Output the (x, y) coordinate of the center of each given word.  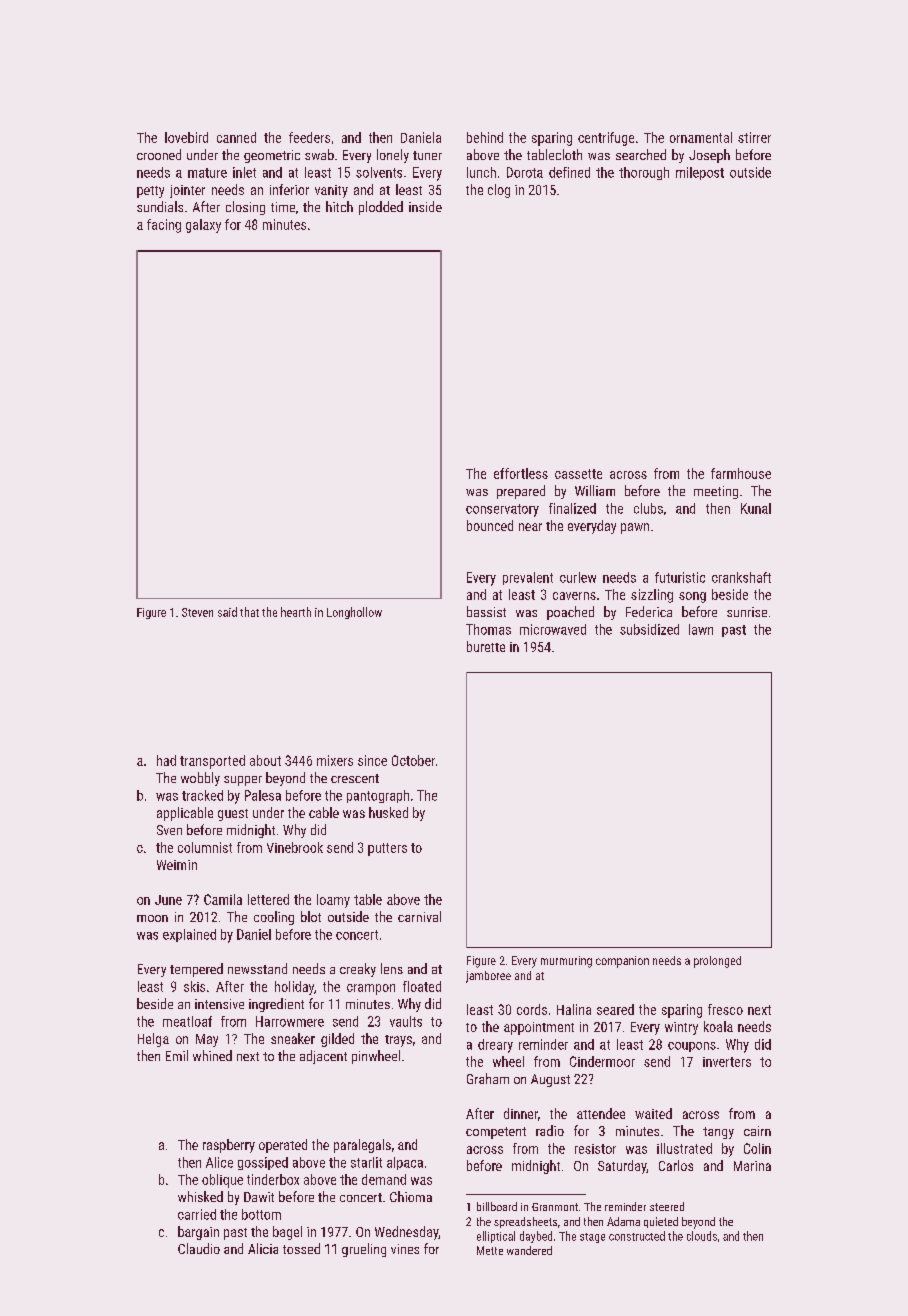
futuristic (680, 577)
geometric (272, 156)
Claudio (199, 1248)
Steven (197, 612)
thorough (644, 173)
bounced (490, 525)
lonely (393, 156)
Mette (490, 1250)
